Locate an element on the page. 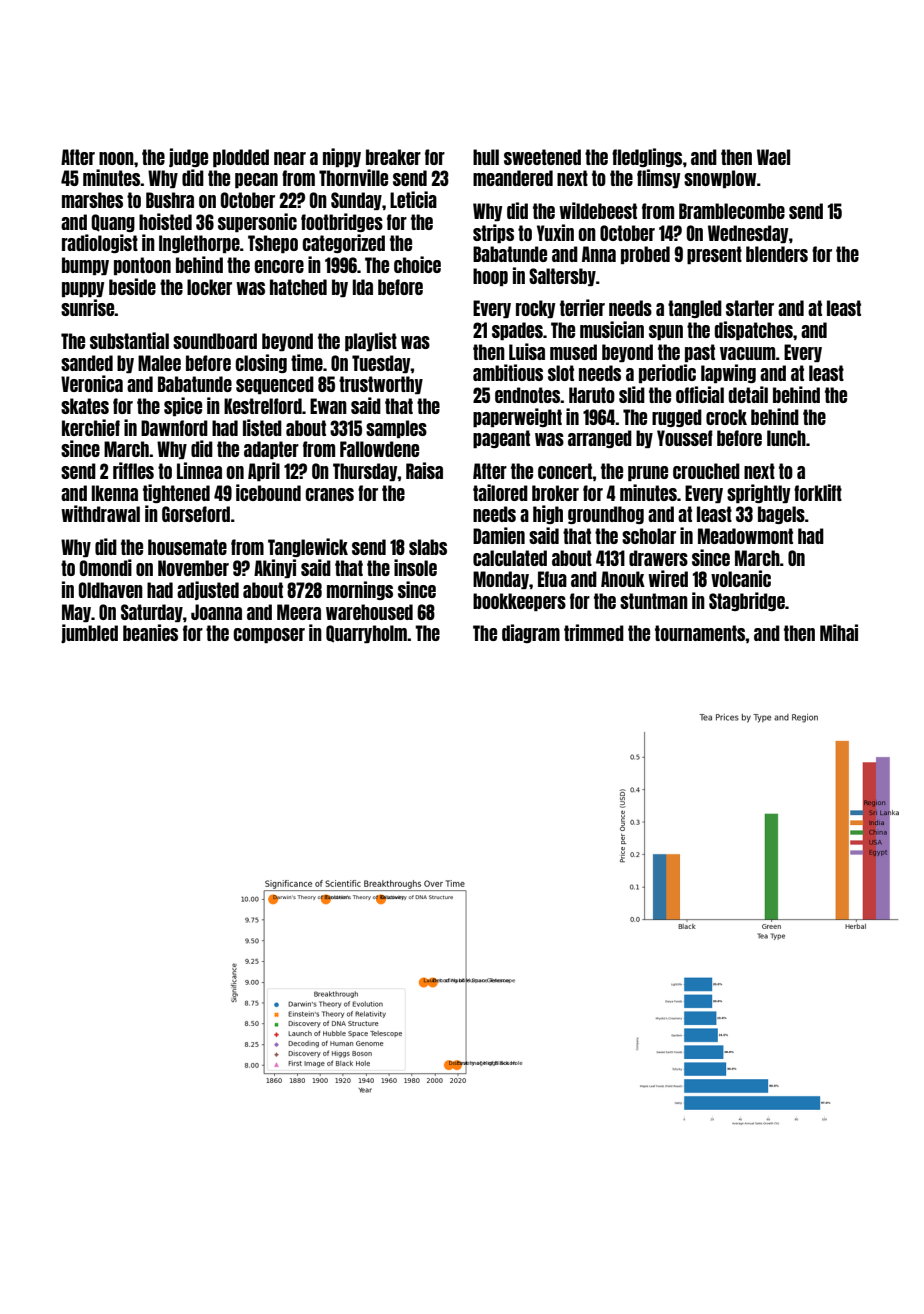 This page has width=924, height=1314. jumbled is located at coordinates (89, 633).
